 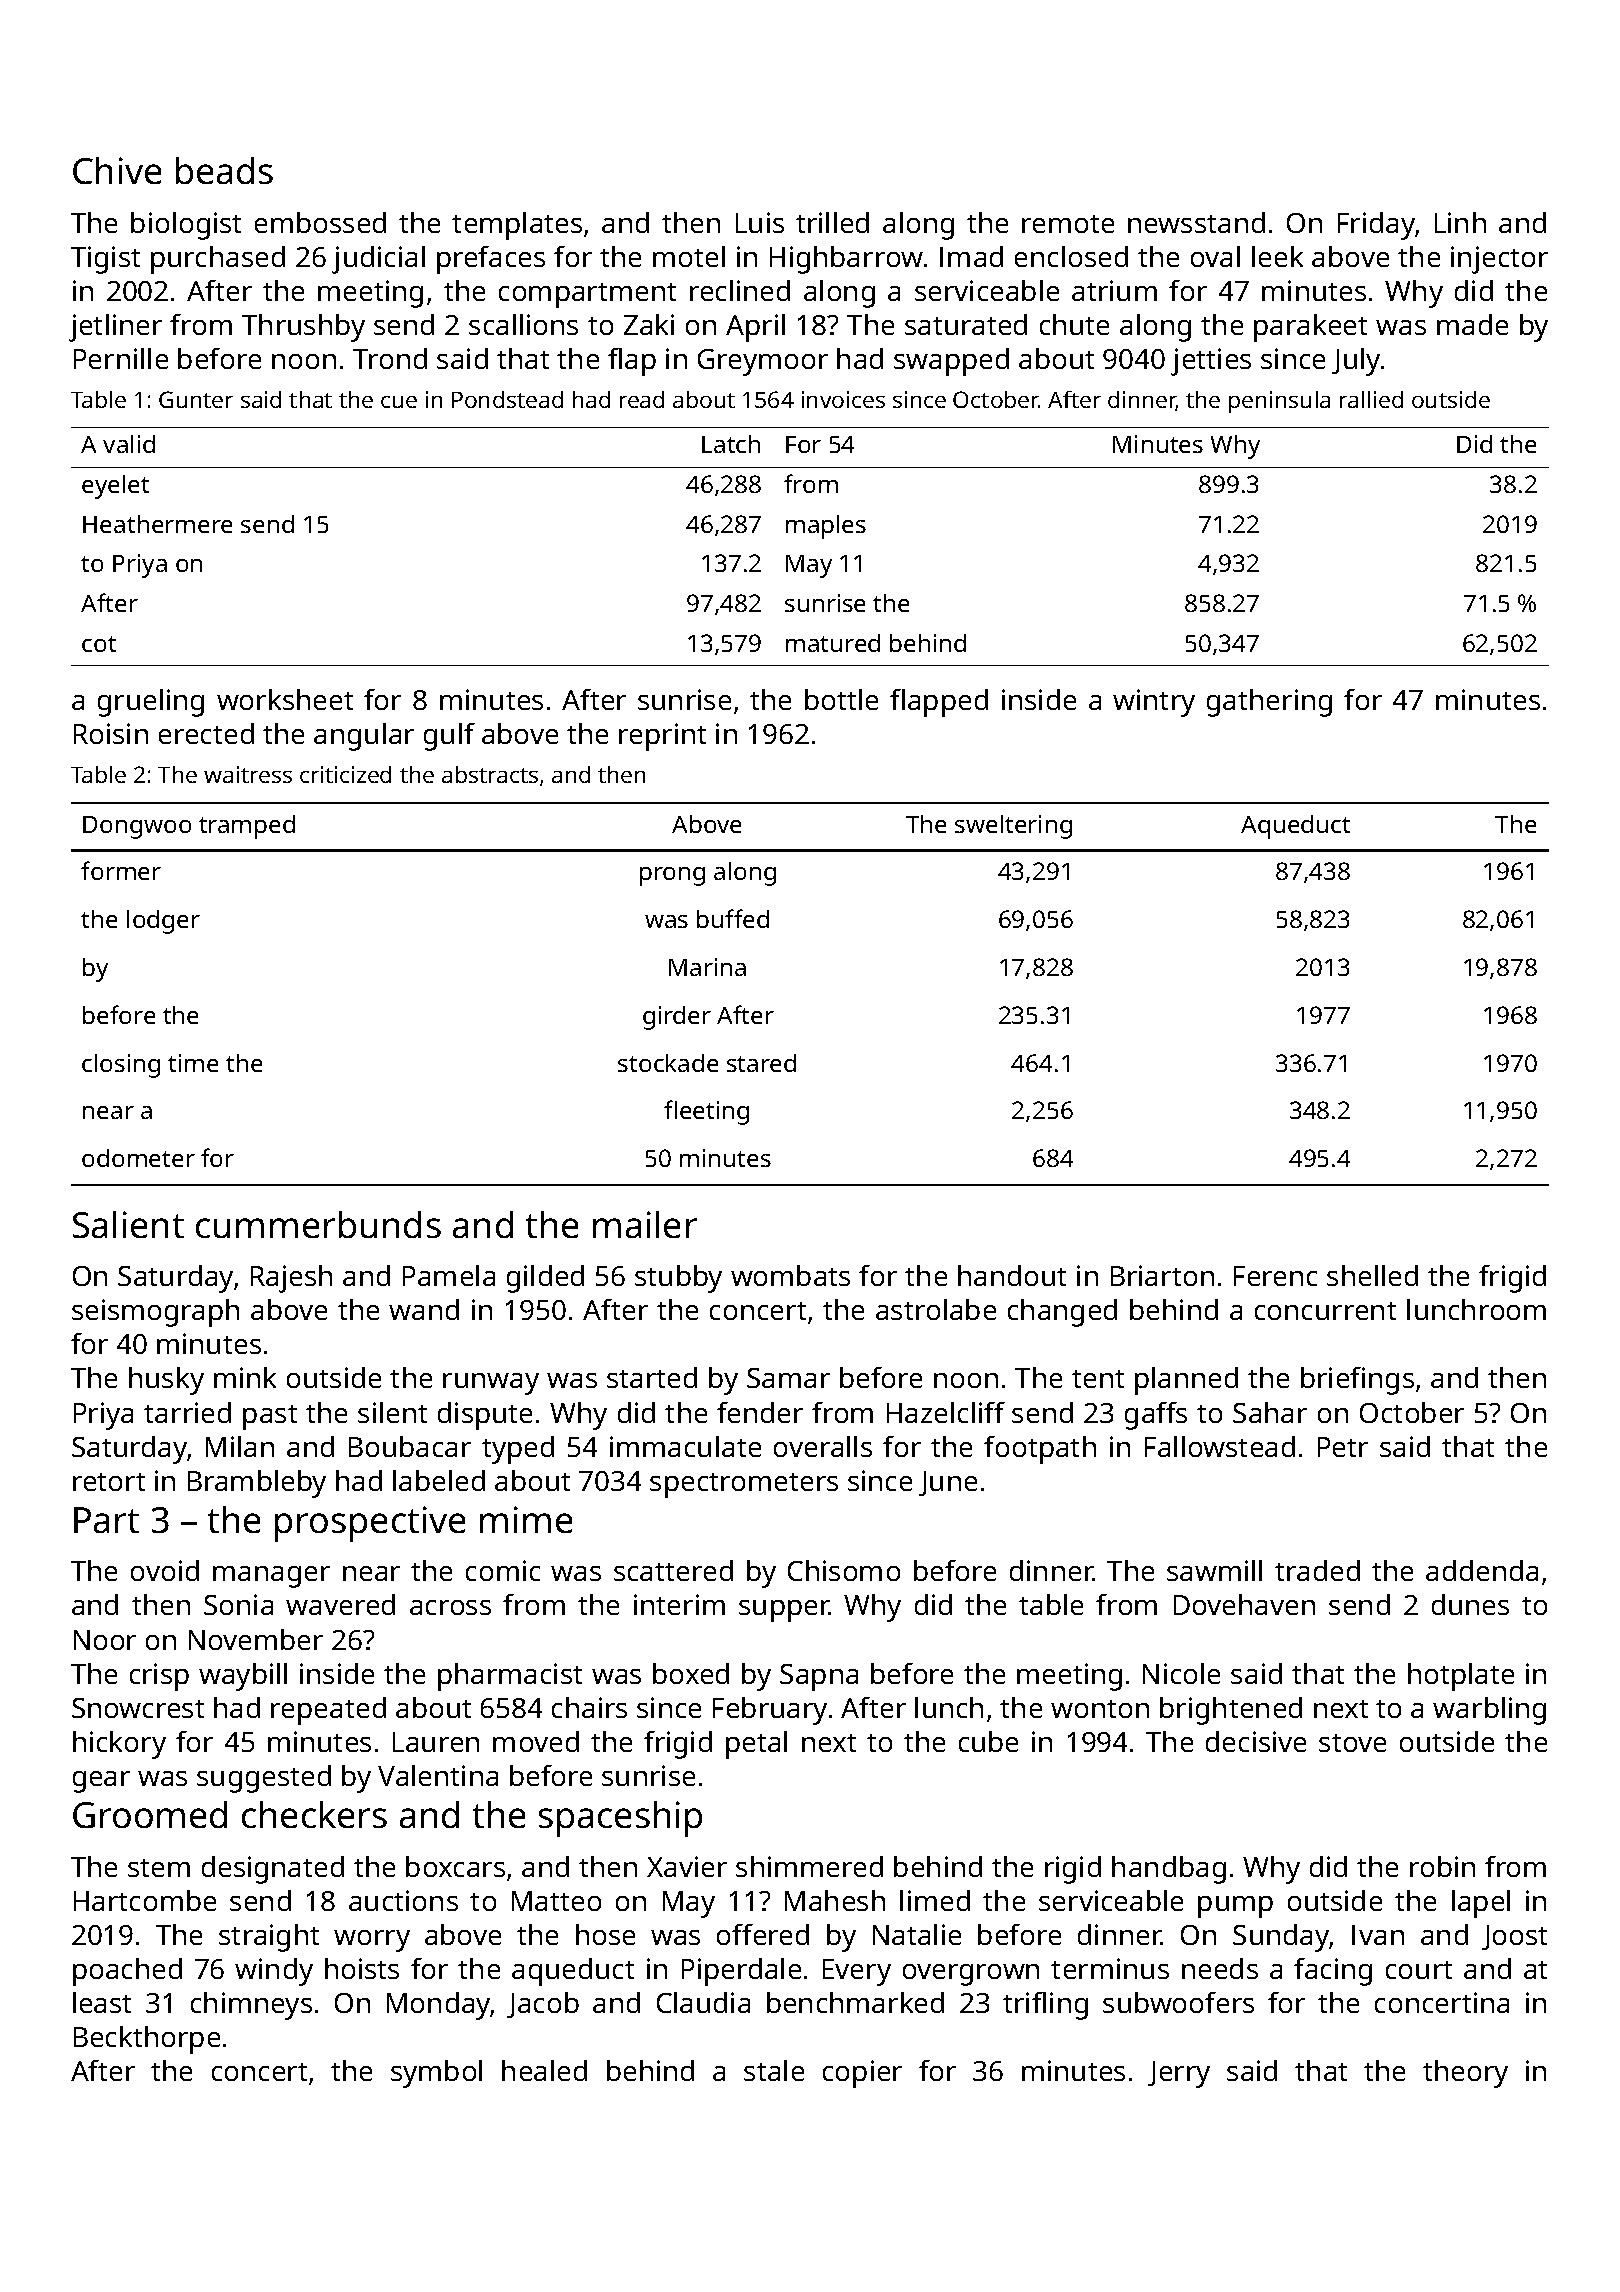 What do you see at coordinates (761, 1063) in the screenshot?
I see `stared` at bounding box center [761, 1063].
